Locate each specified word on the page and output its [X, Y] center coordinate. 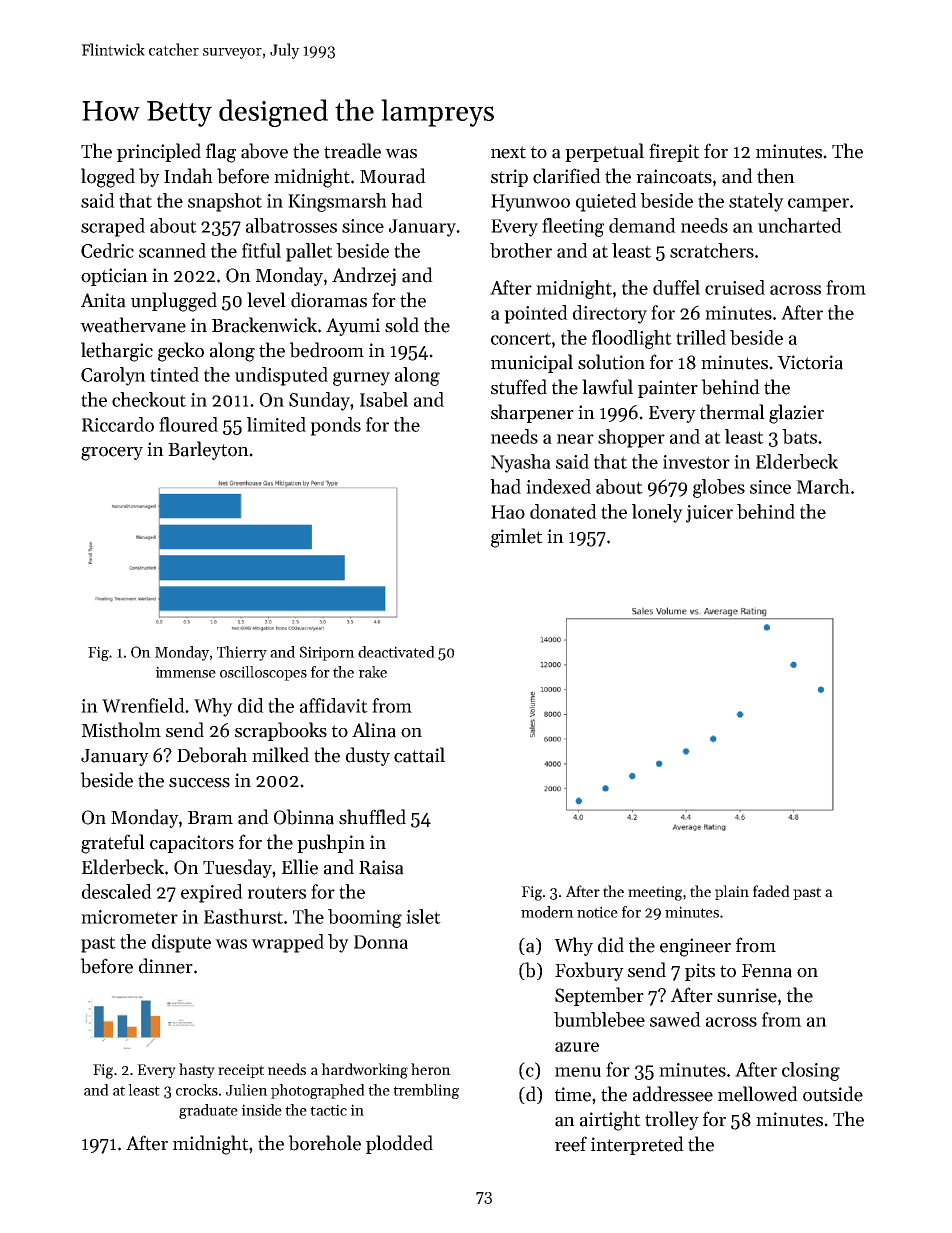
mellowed [758, 1094]
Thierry [242, 653]
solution [611, 362]
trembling [426, 1091]
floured [188, 424]
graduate [208, 1111]
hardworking [364, 1071]
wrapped [287, 943]
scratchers [712, 250]
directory [610, 314]
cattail [419, 755]
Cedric [107, 250]
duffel [676, 287]
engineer [695, 947]
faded [771, 891]
